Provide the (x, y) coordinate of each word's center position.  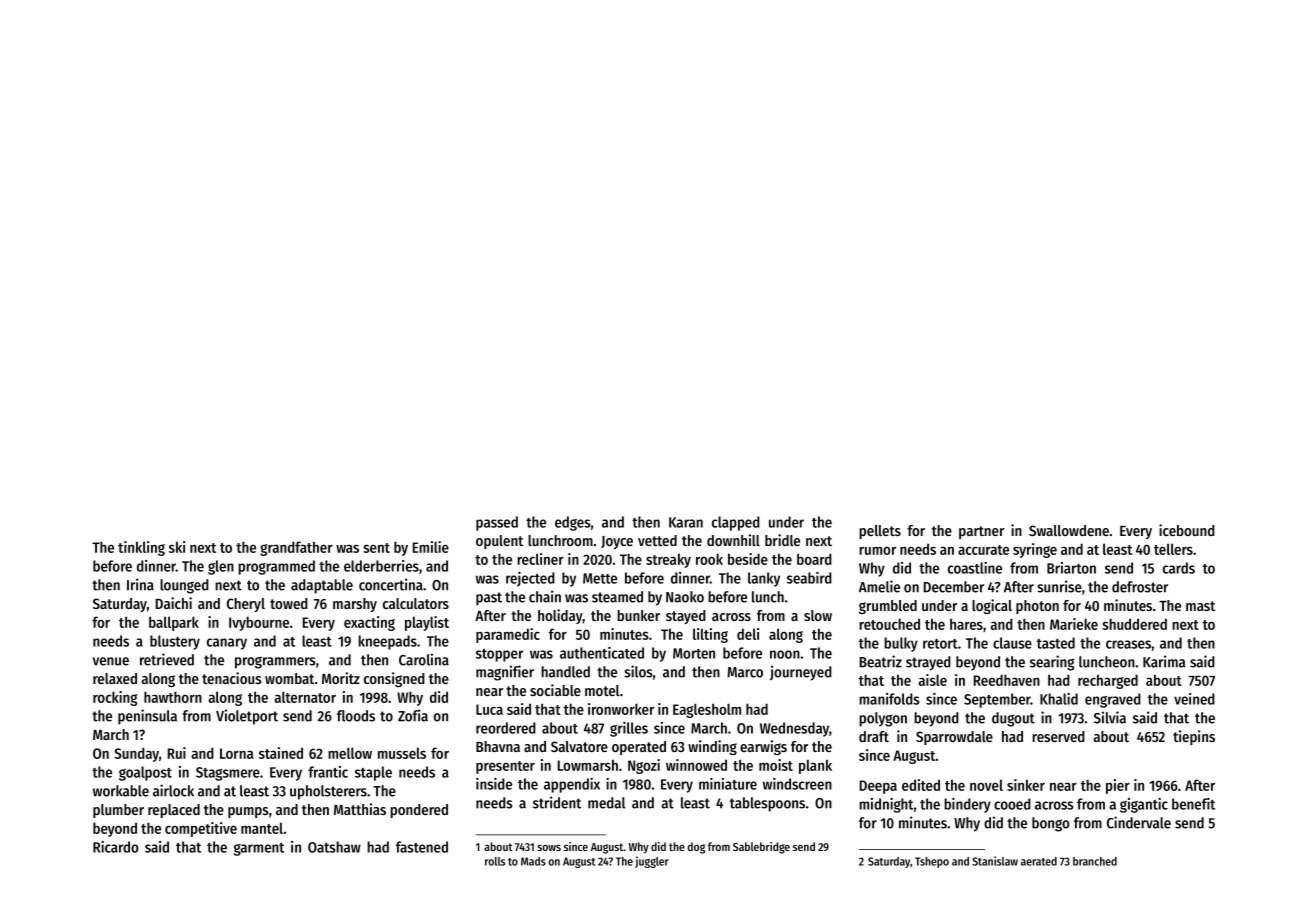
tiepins (1194, 737)
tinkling (141, 548)
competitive (201, 829)
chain (545, 596)
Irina (140, 584)
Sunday (136, 754)
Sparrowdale (954, 738)
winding (712, 747)
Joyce (617, 542)
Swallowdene (1069, 530)
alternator (305, 697)
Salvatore (579, 746)
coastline (975, 568)
